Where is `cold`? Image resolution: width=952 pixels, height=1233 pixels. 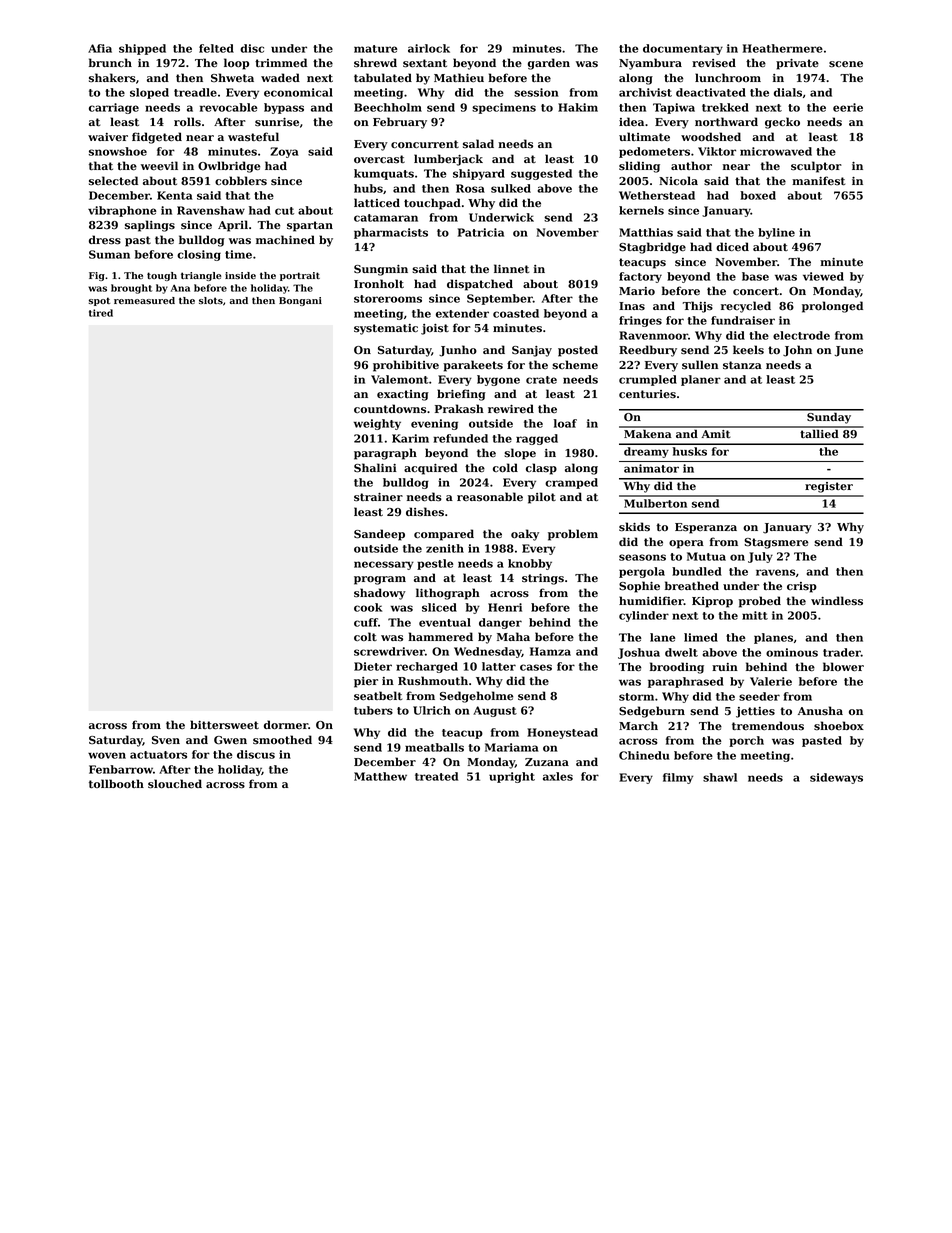
cold is located at coordinates (505, 468).
